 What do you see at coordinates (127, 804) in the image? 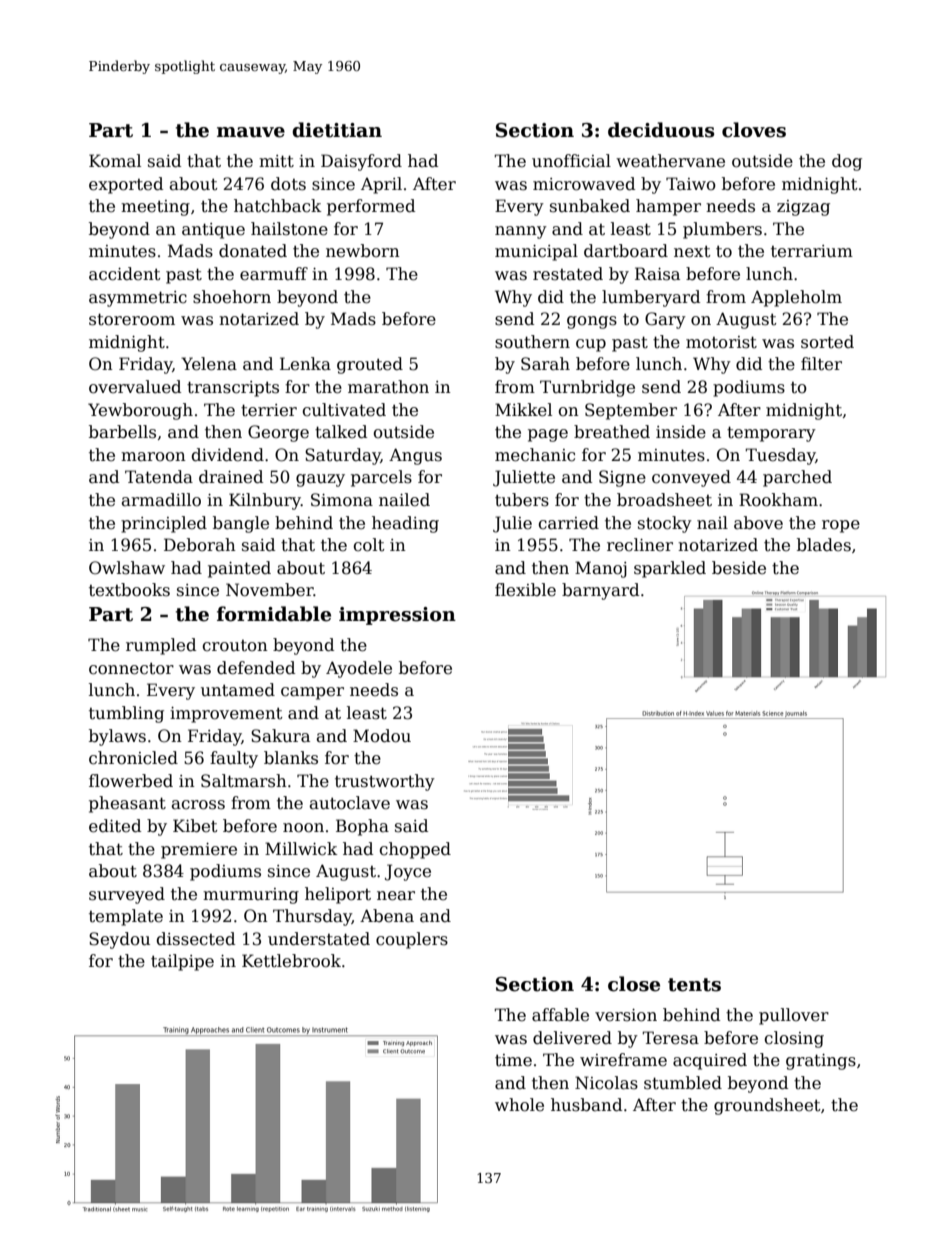
I see `pheasant` at bounding box center [127, 804].
